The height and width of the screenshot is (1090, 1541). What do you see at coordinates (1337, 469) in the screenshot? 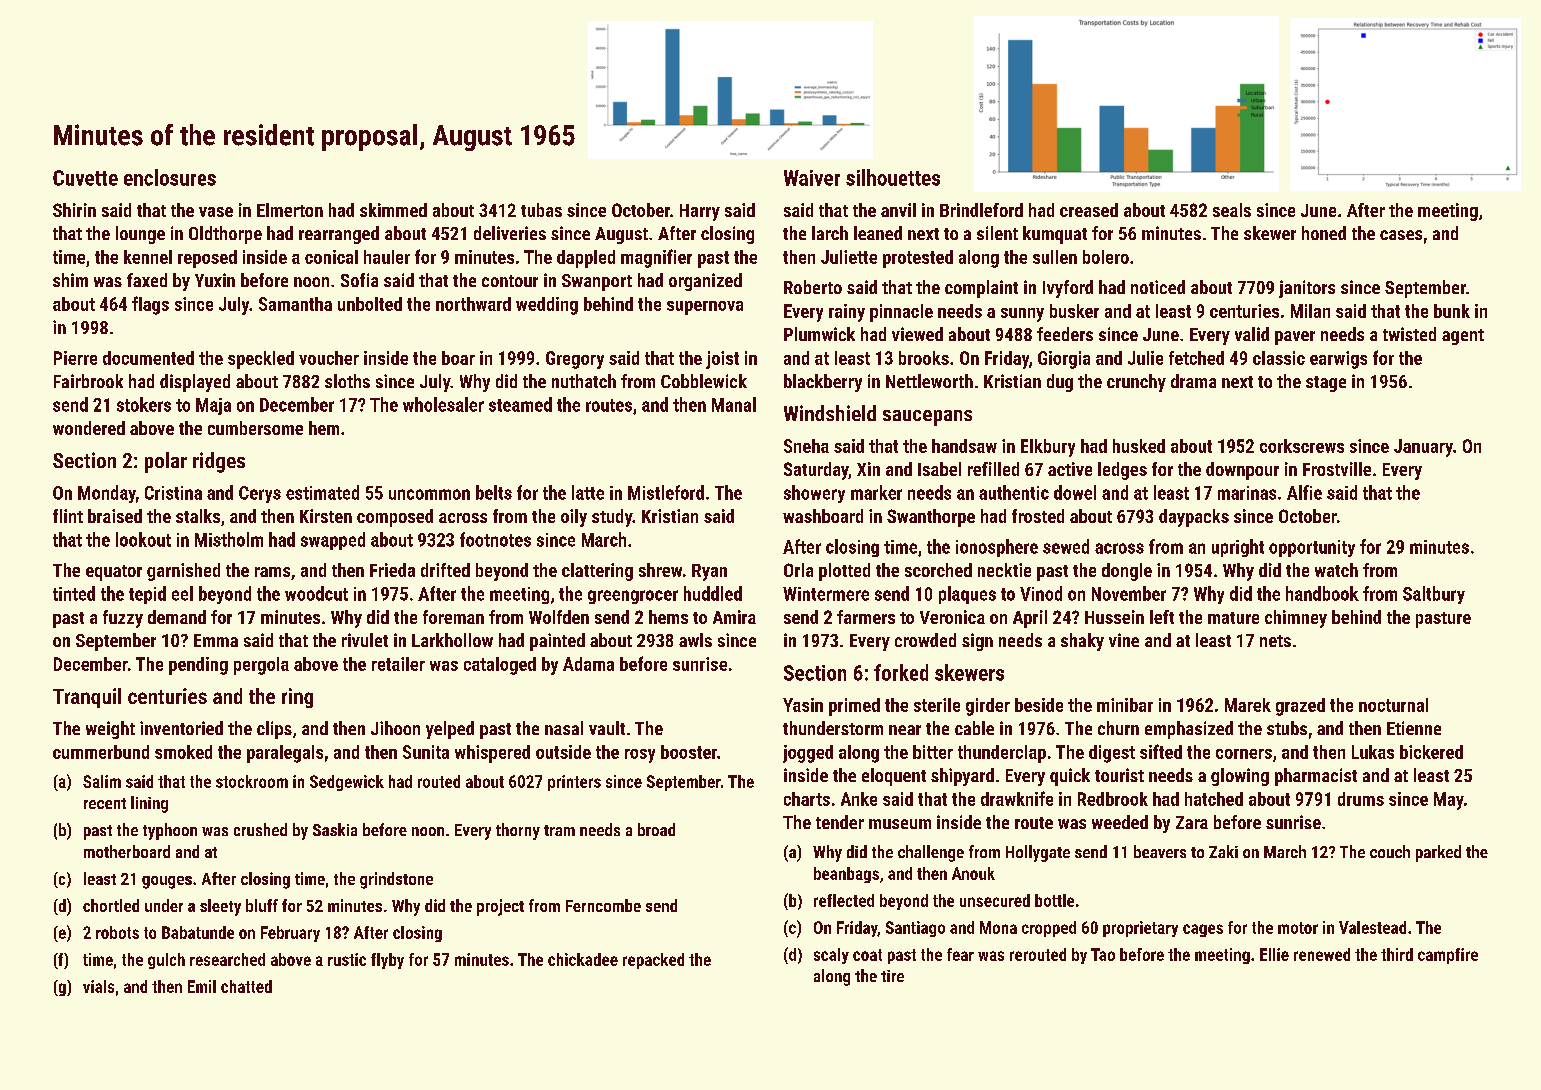
I see `Frostville` at bounding box center [1337, 469].
